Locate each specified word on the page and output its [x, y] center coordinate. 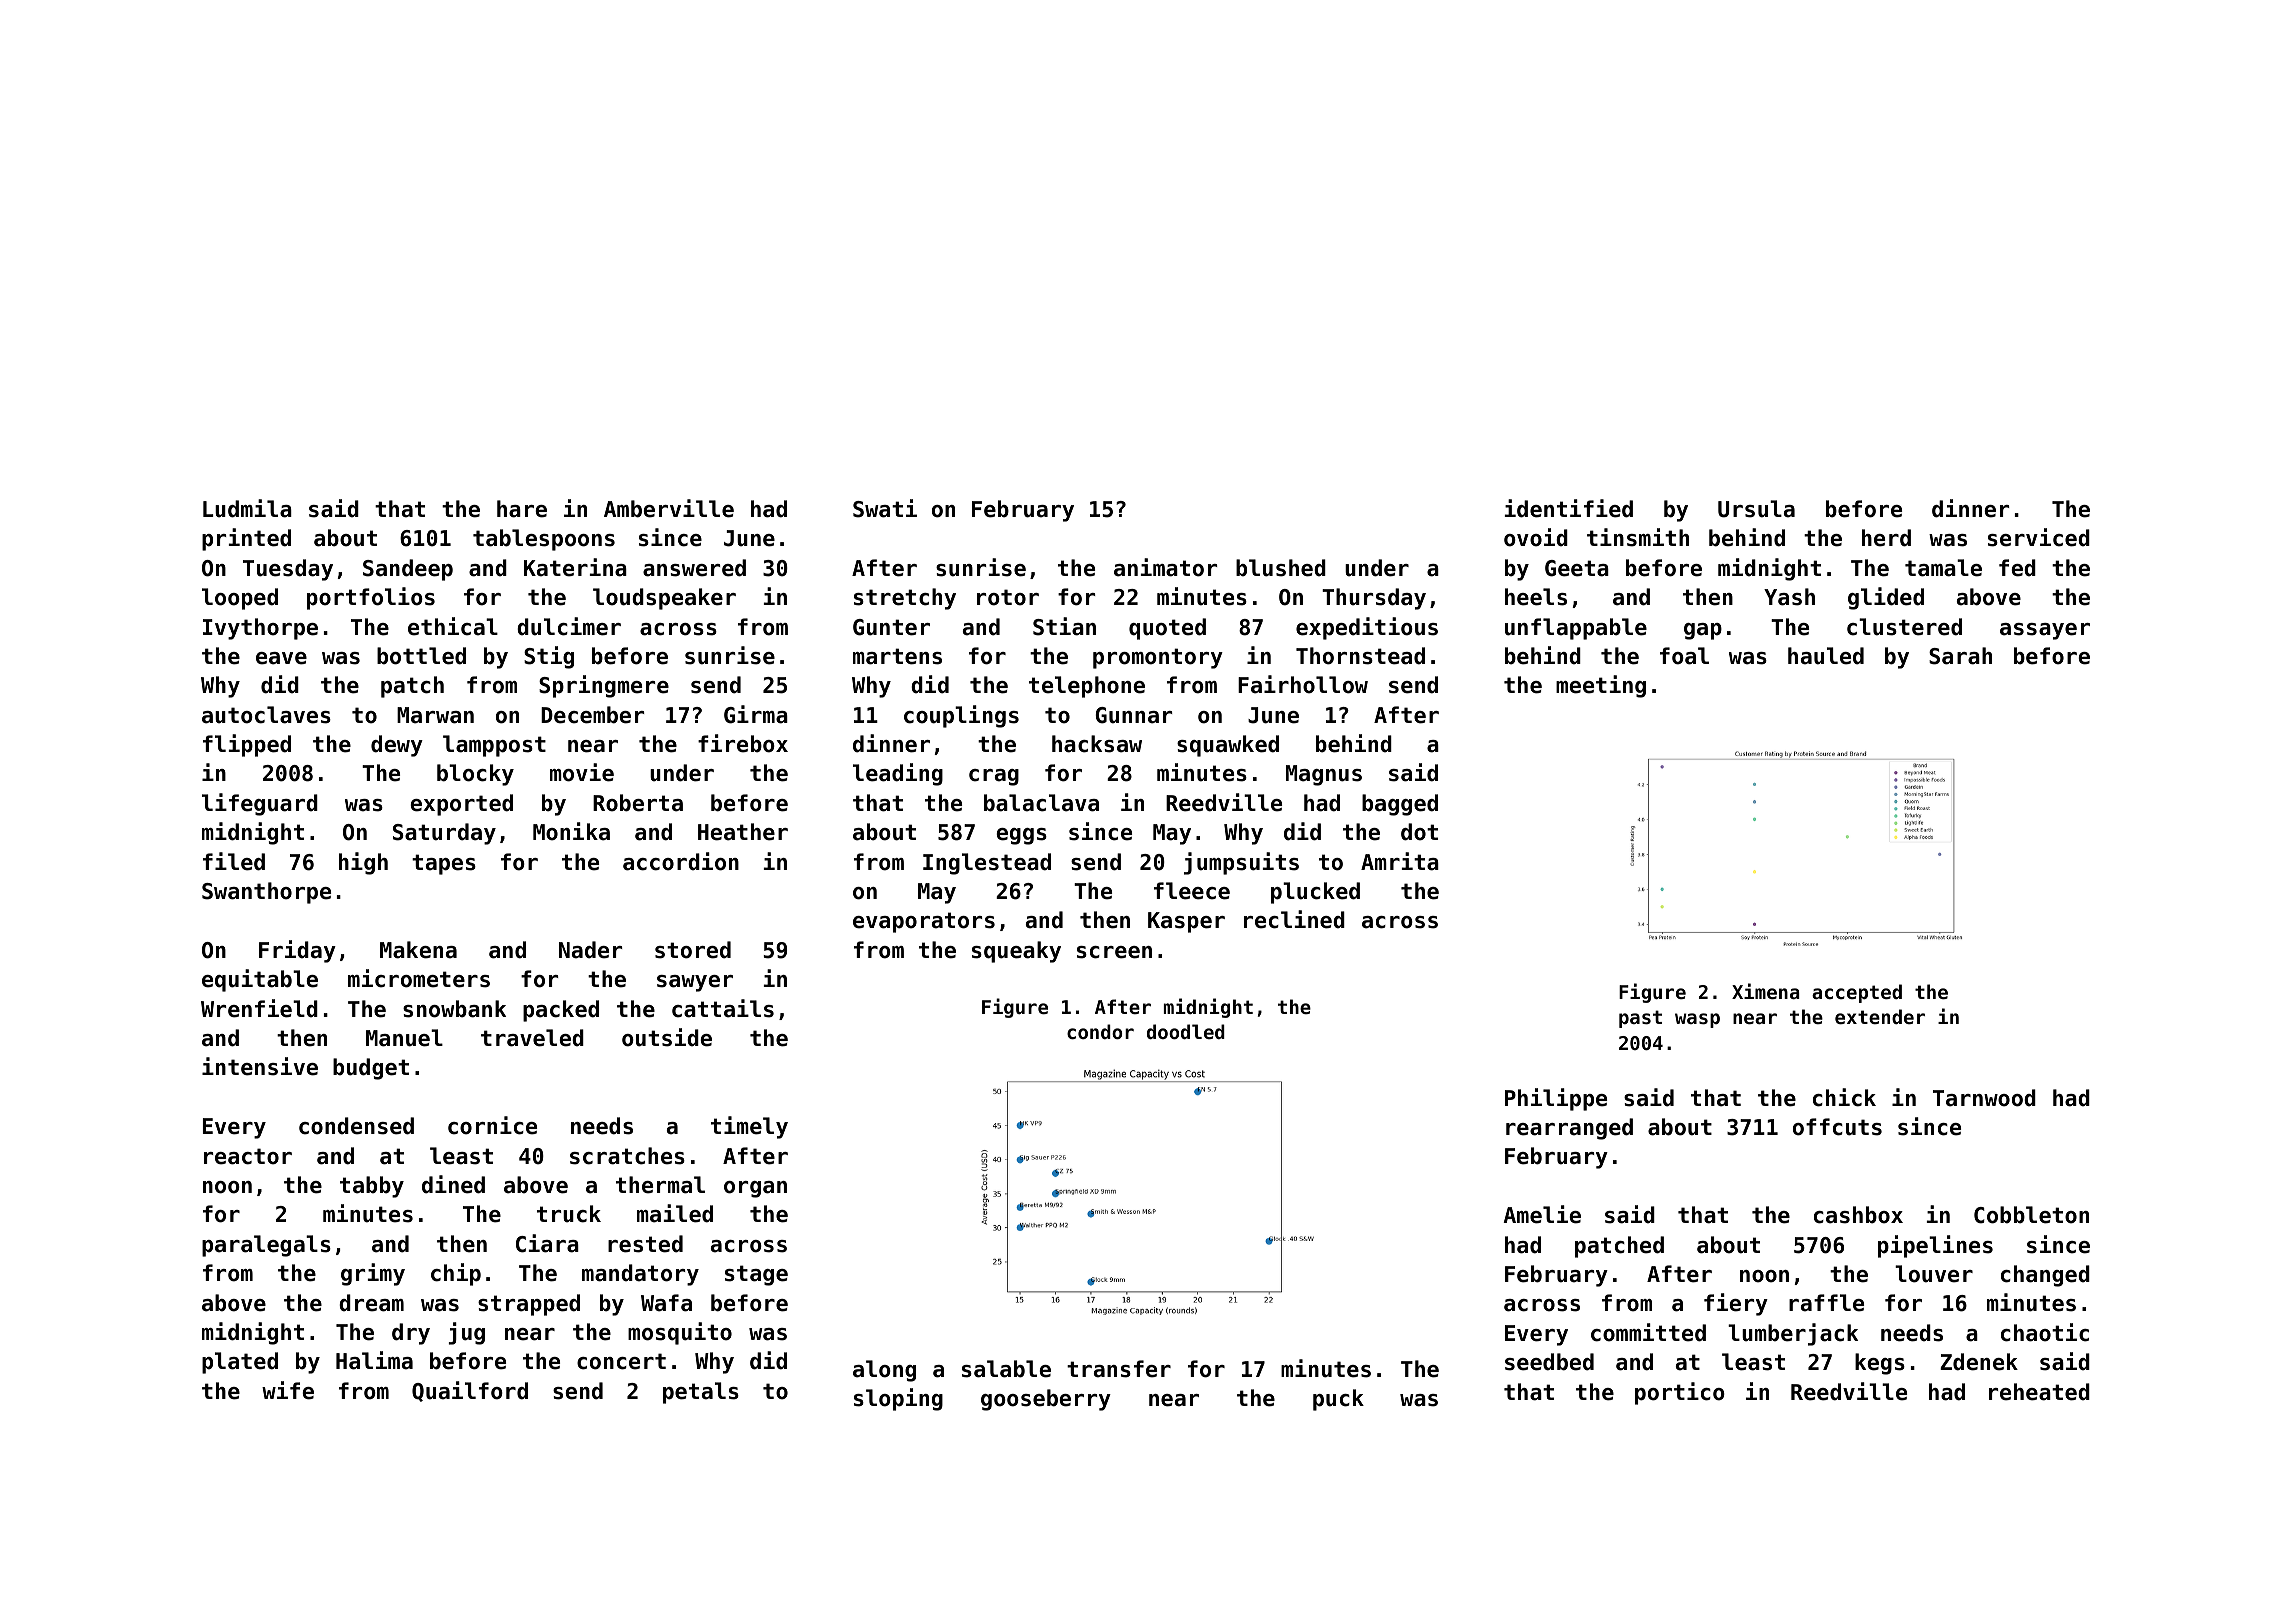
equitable [260, 980]
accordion [681, 861]
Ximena [1766, 991]
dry [411, 1334]
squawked [1228, 746]
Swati [885, 508]
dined [453, 1184]
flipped [247, 745]
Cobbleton [2031, 1215]
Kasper [1186, 922]
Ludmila [247, 508]
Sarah [1960, 656]
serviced [2039, 537]
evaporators [924, 922]
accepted [1857, 993]
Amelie [1542, 1214]
